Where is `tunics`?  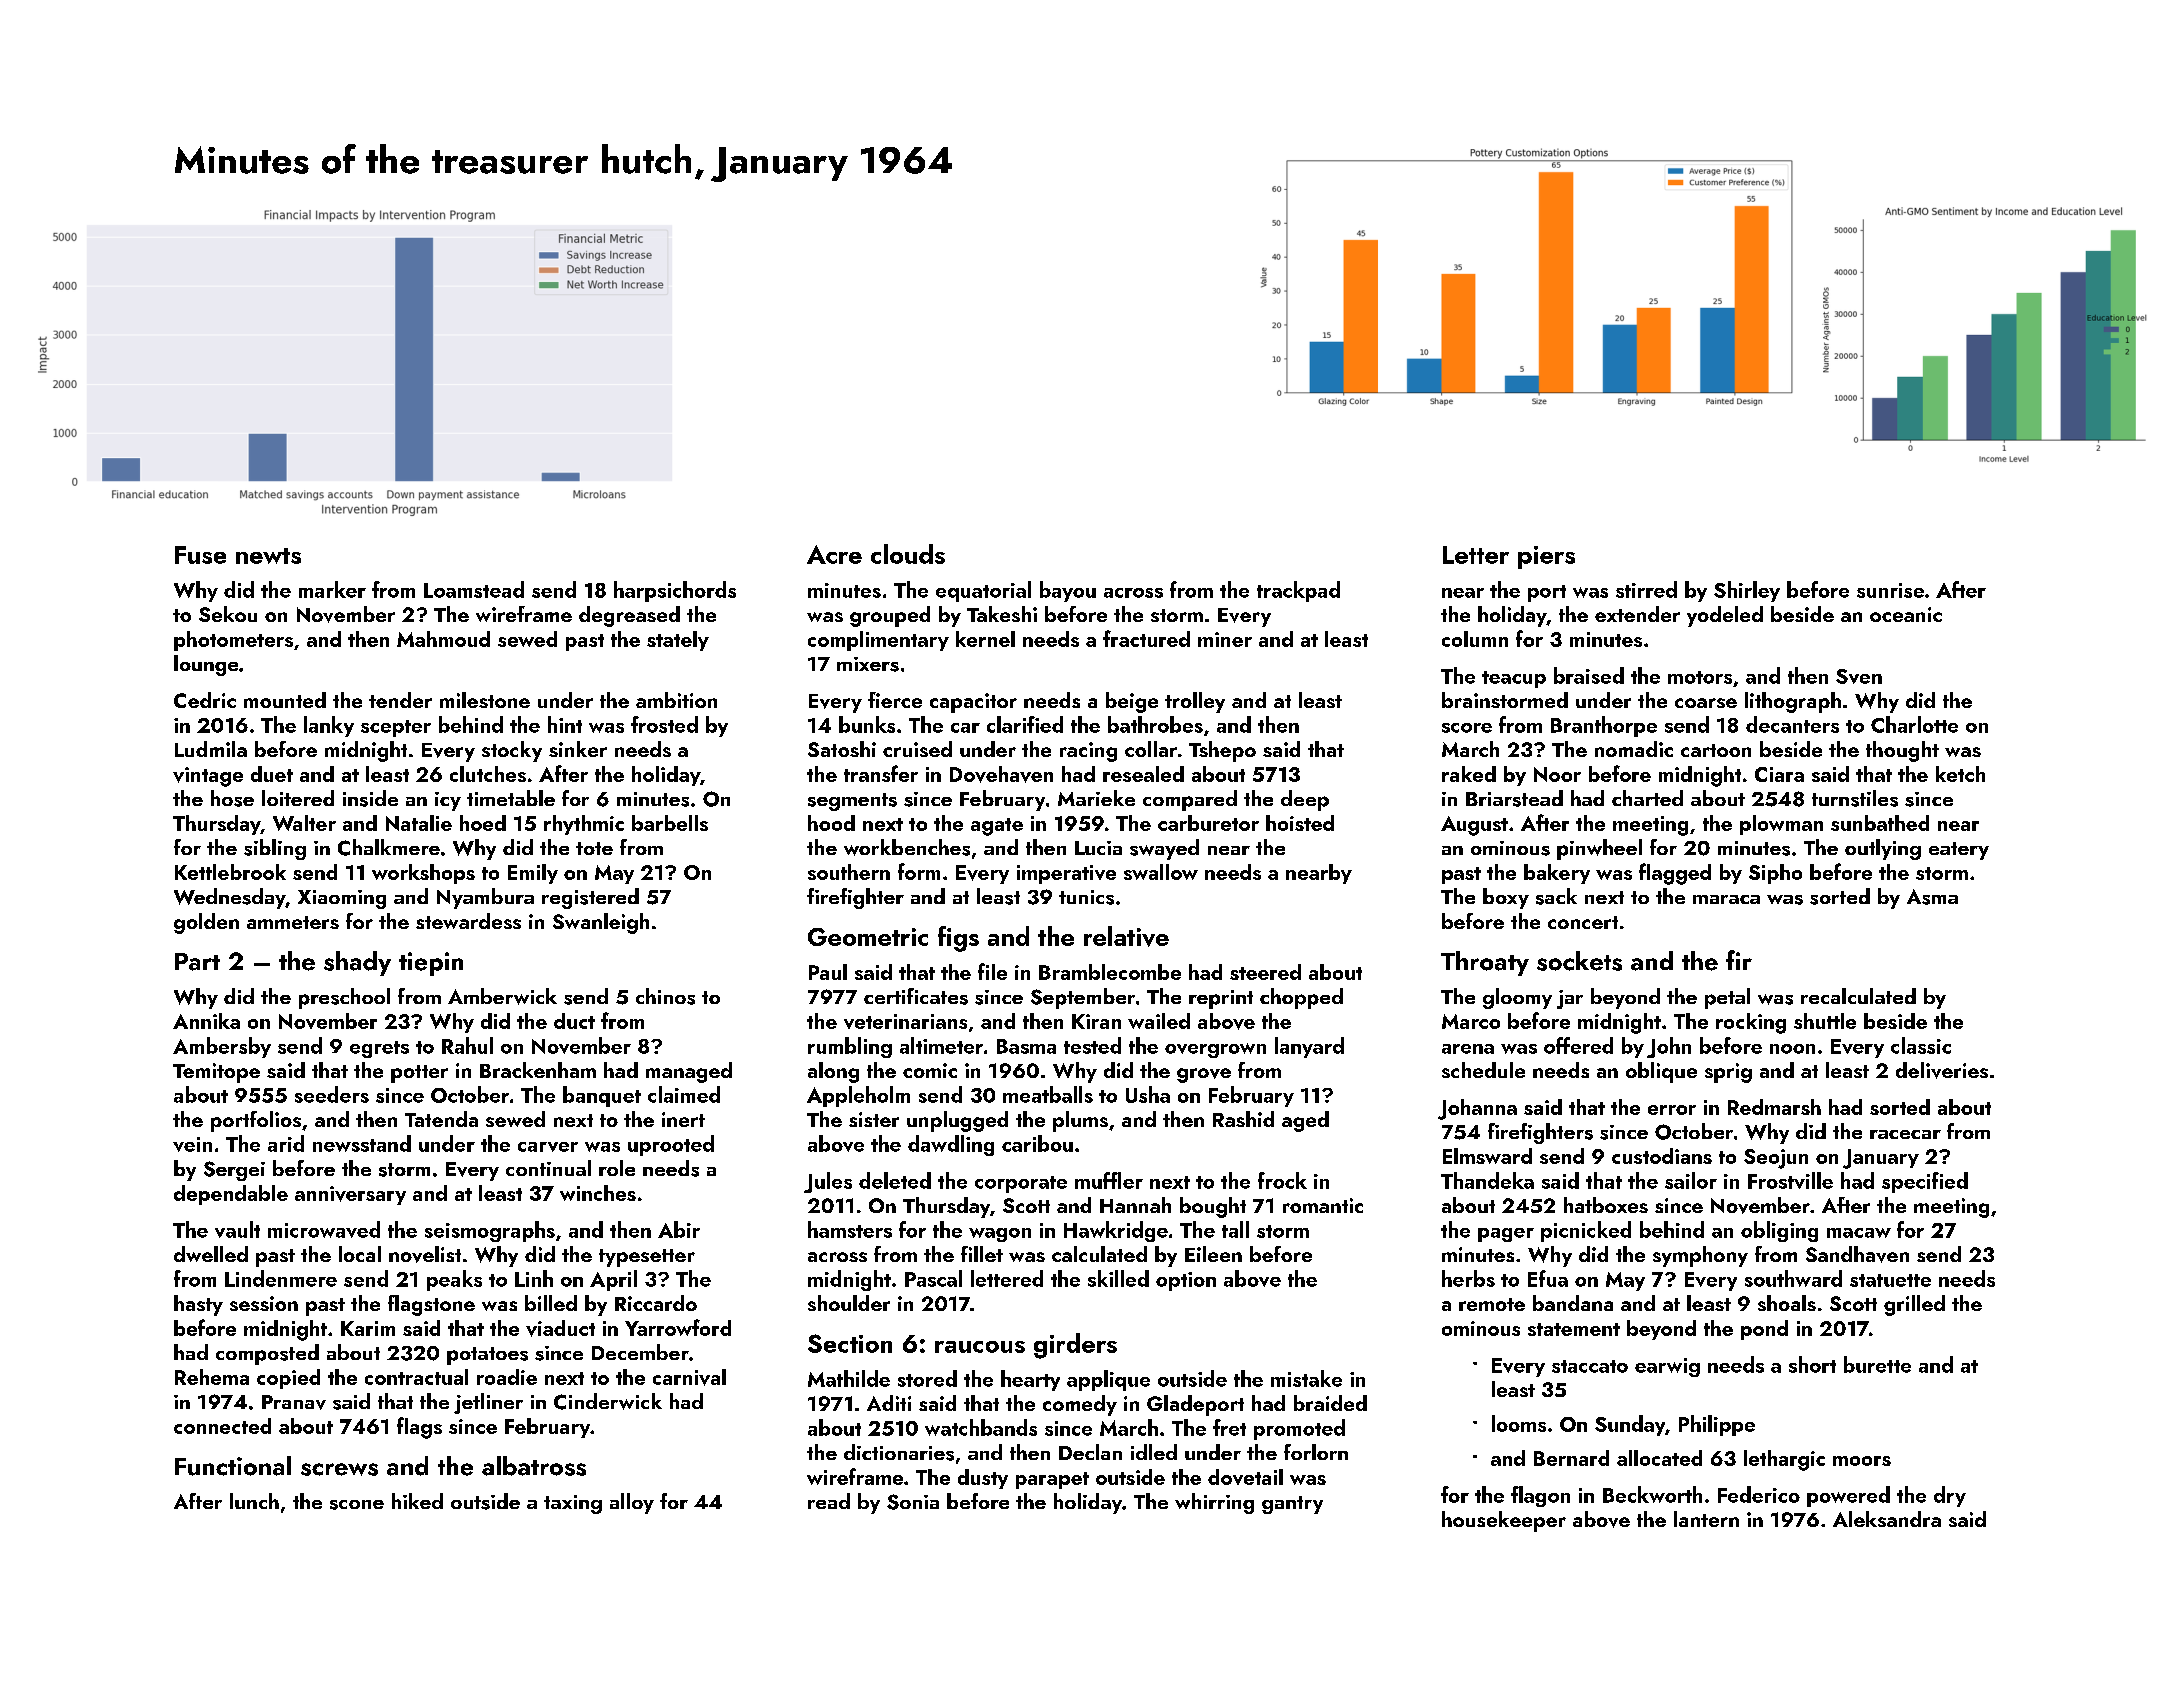 tunics is located at coordinates (1086, 897).
